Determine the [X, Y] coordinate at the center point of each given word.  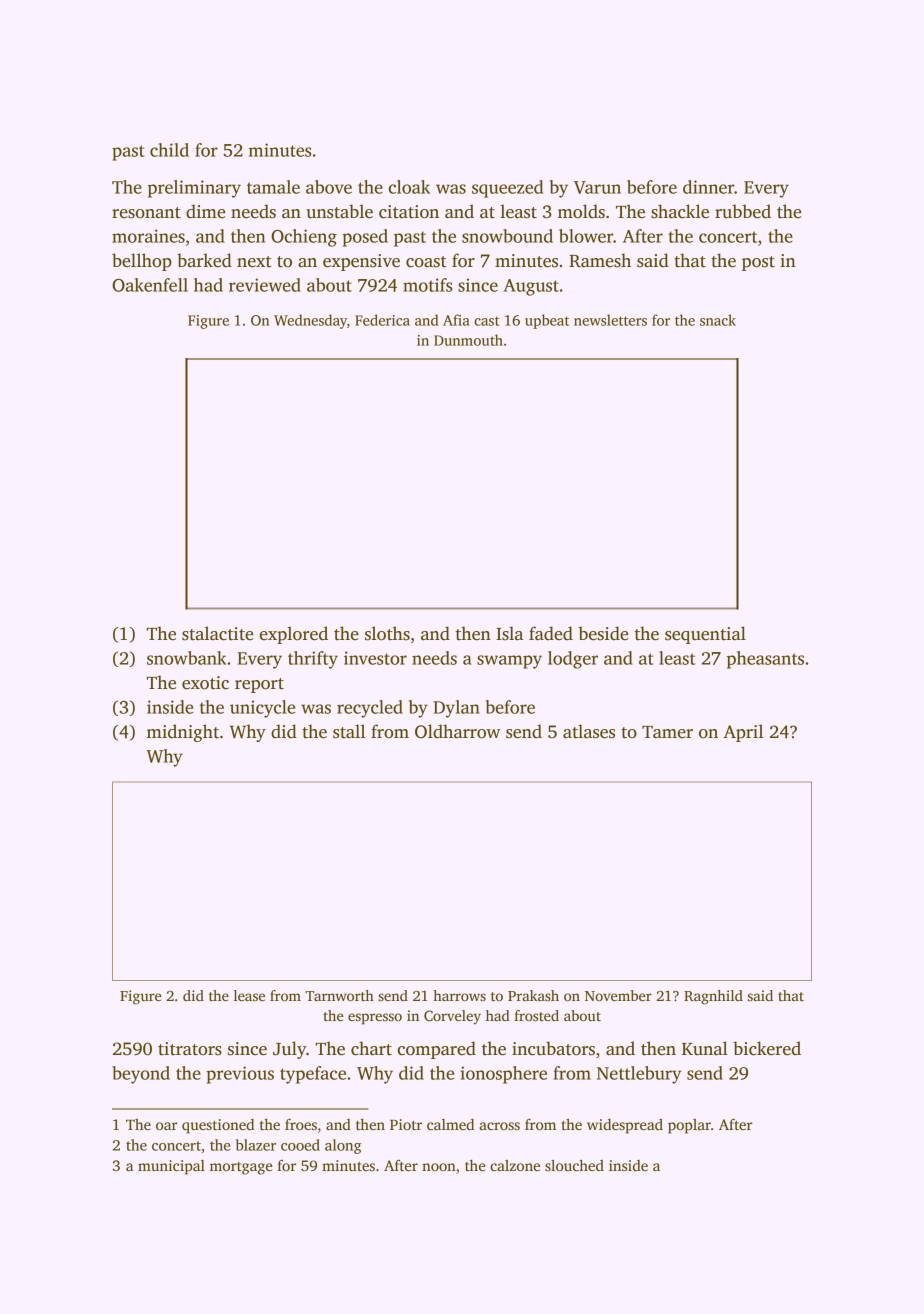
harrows [459, 995]
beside [603, 633]
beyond [141, 1075]
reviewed [265, 285]
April [743, 733]
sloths [387, 633]
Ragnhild [713, 997]
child [169, 150]
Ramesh [600, 260]
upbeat [547, 321]
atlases [589, 731]
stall [349, 731]
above [329, 187]
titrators [190, 1049]
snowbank [186, 658]
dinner [708, 187]
